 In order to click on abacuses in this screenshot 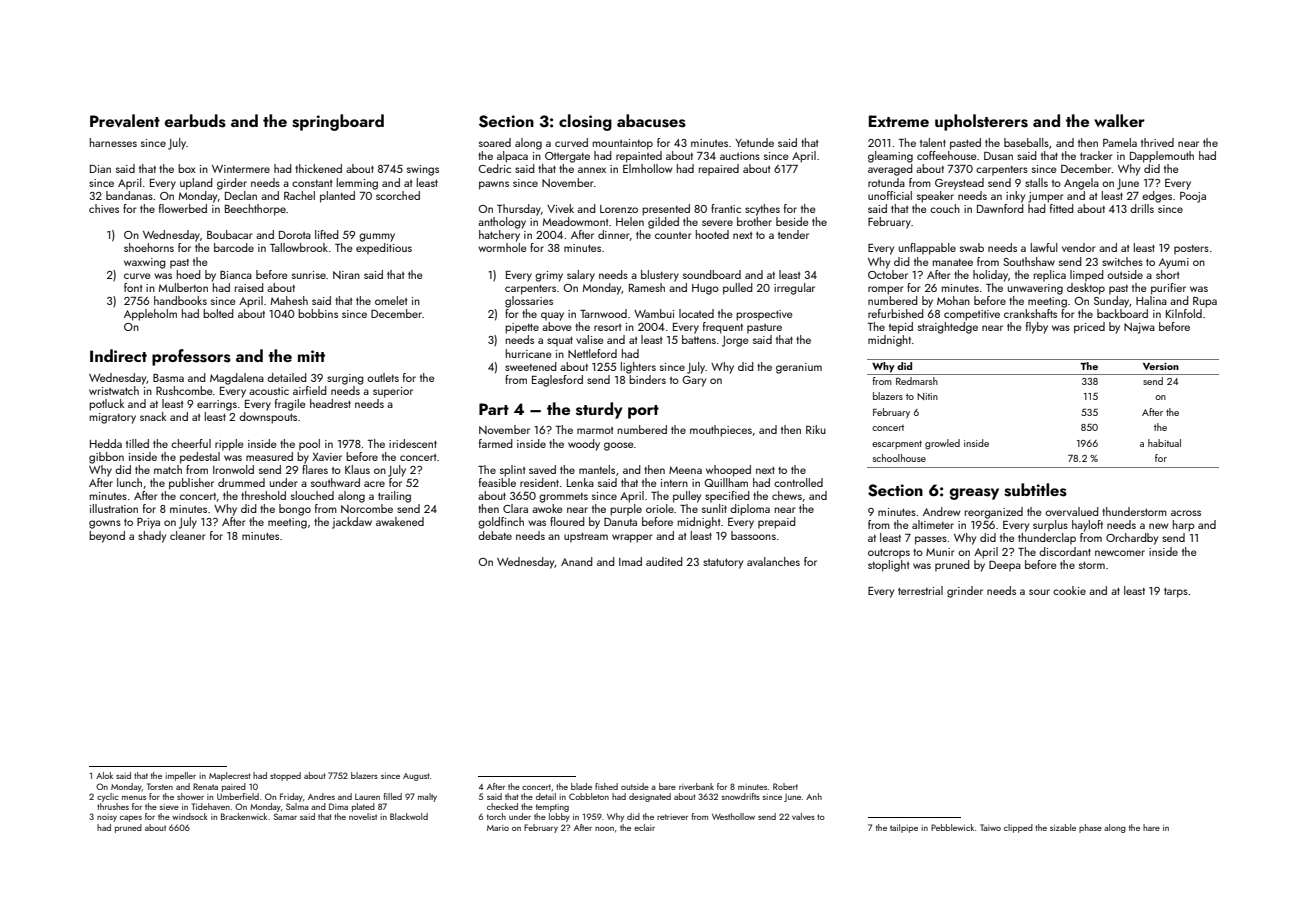, I will do `click(651, 121)`.
